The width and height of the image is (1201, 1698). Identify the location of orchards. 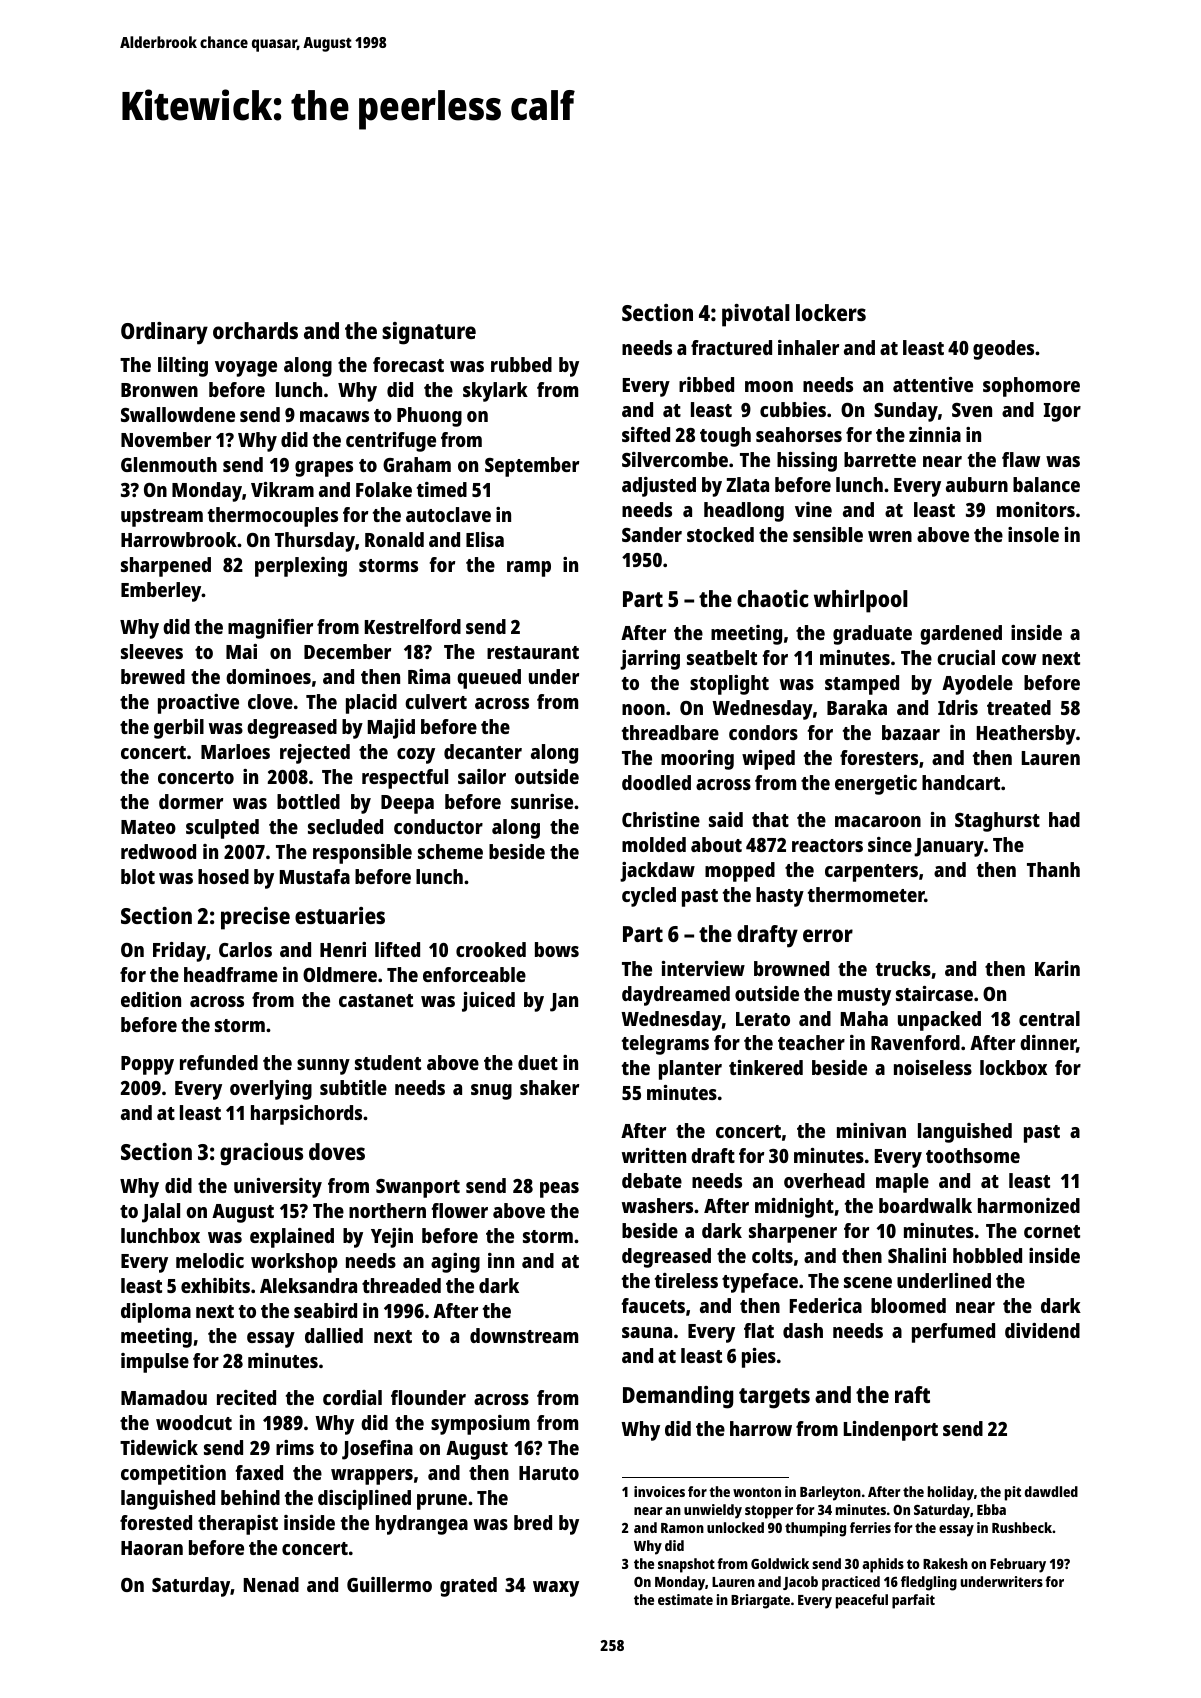
(255, 330).
